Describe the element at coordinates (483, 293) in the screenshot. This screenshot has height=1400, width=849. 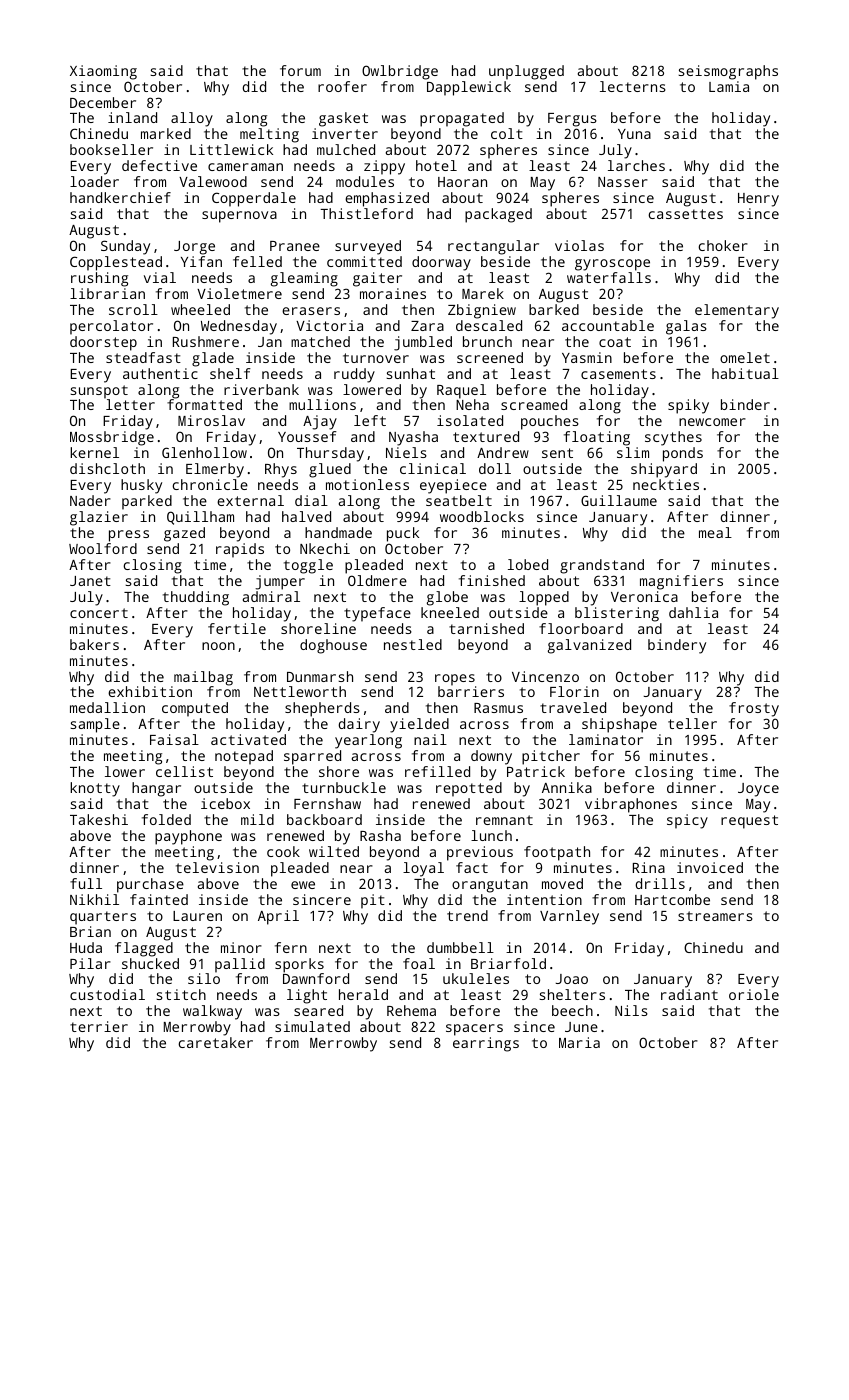
I see `Marek` at that location.
